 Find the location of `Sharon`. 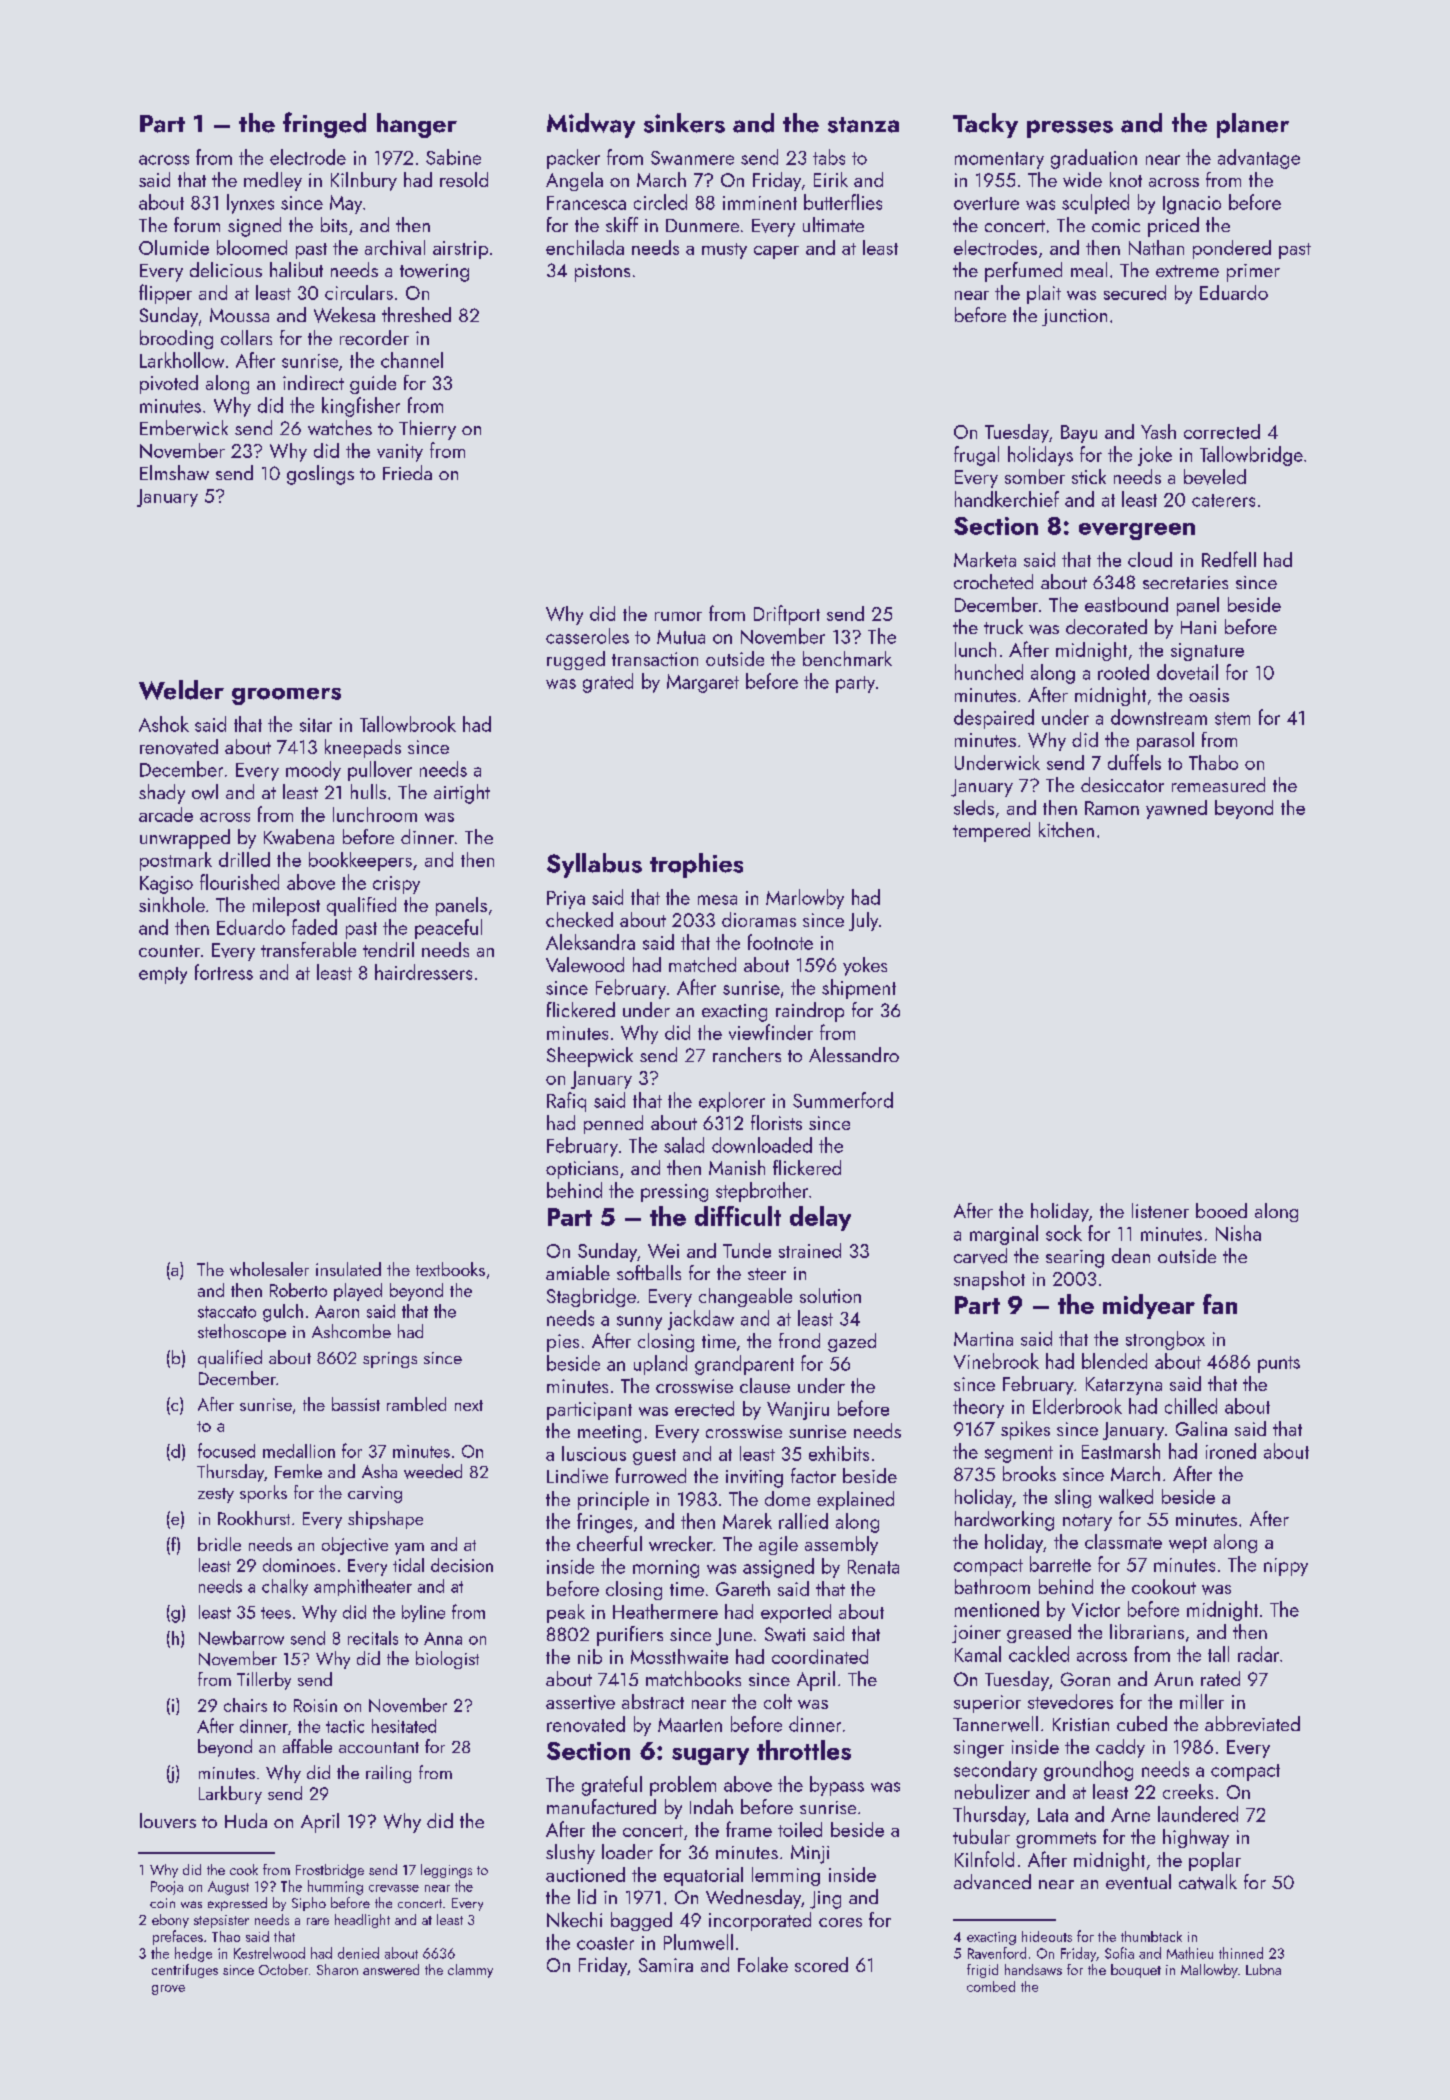

Sharon is located at coordinates (337, 1969).
